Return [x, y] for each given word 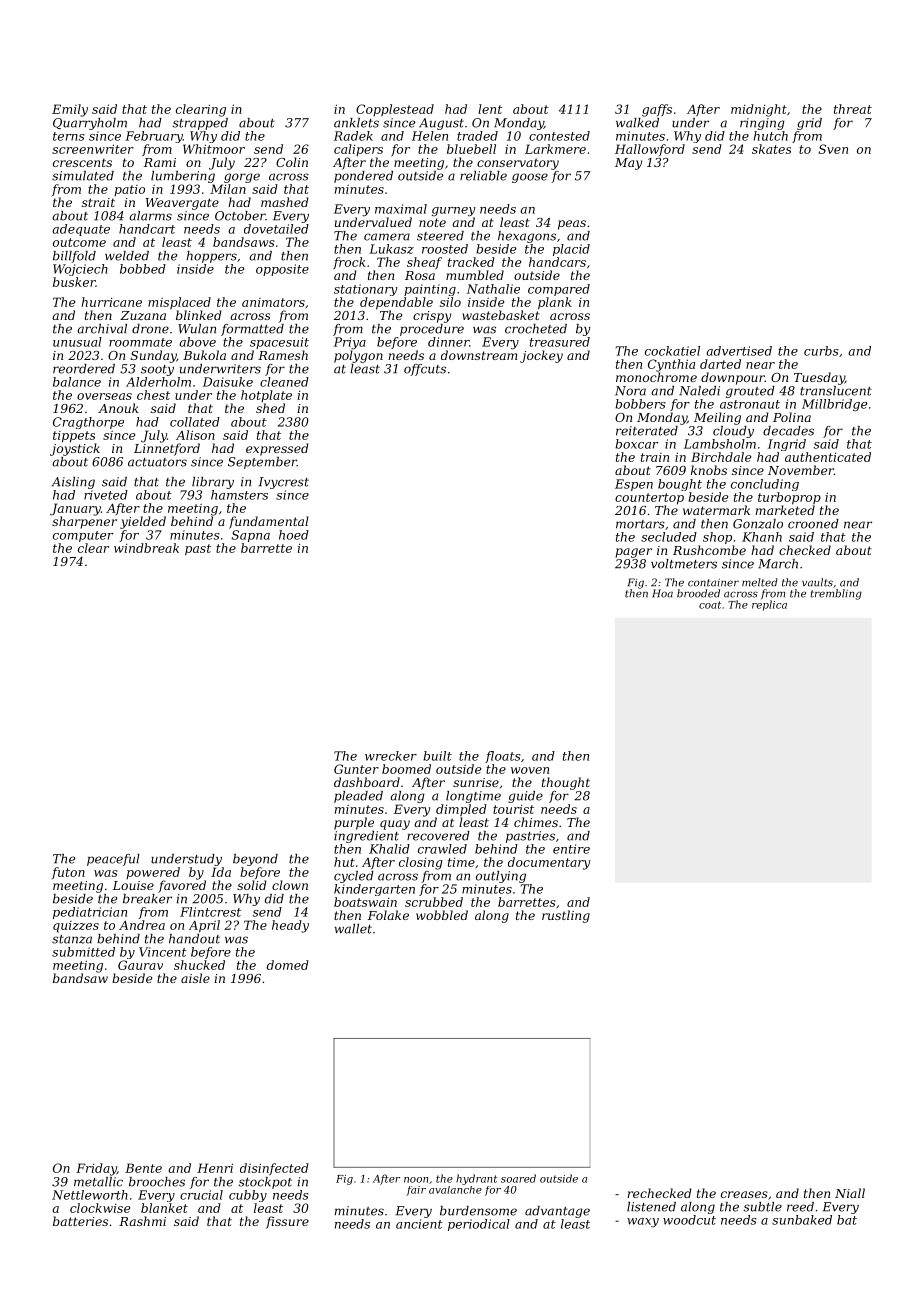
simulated [83, 176]
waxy [643, 1222]
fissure [287, 1222]
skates [771, 149]
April [204, 926]
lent [490, 109]
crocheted [536, 329]
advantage [557, 1212]
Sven [833, 149]
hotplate [266, 396]
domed [288, 965]
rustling [566, 916]
